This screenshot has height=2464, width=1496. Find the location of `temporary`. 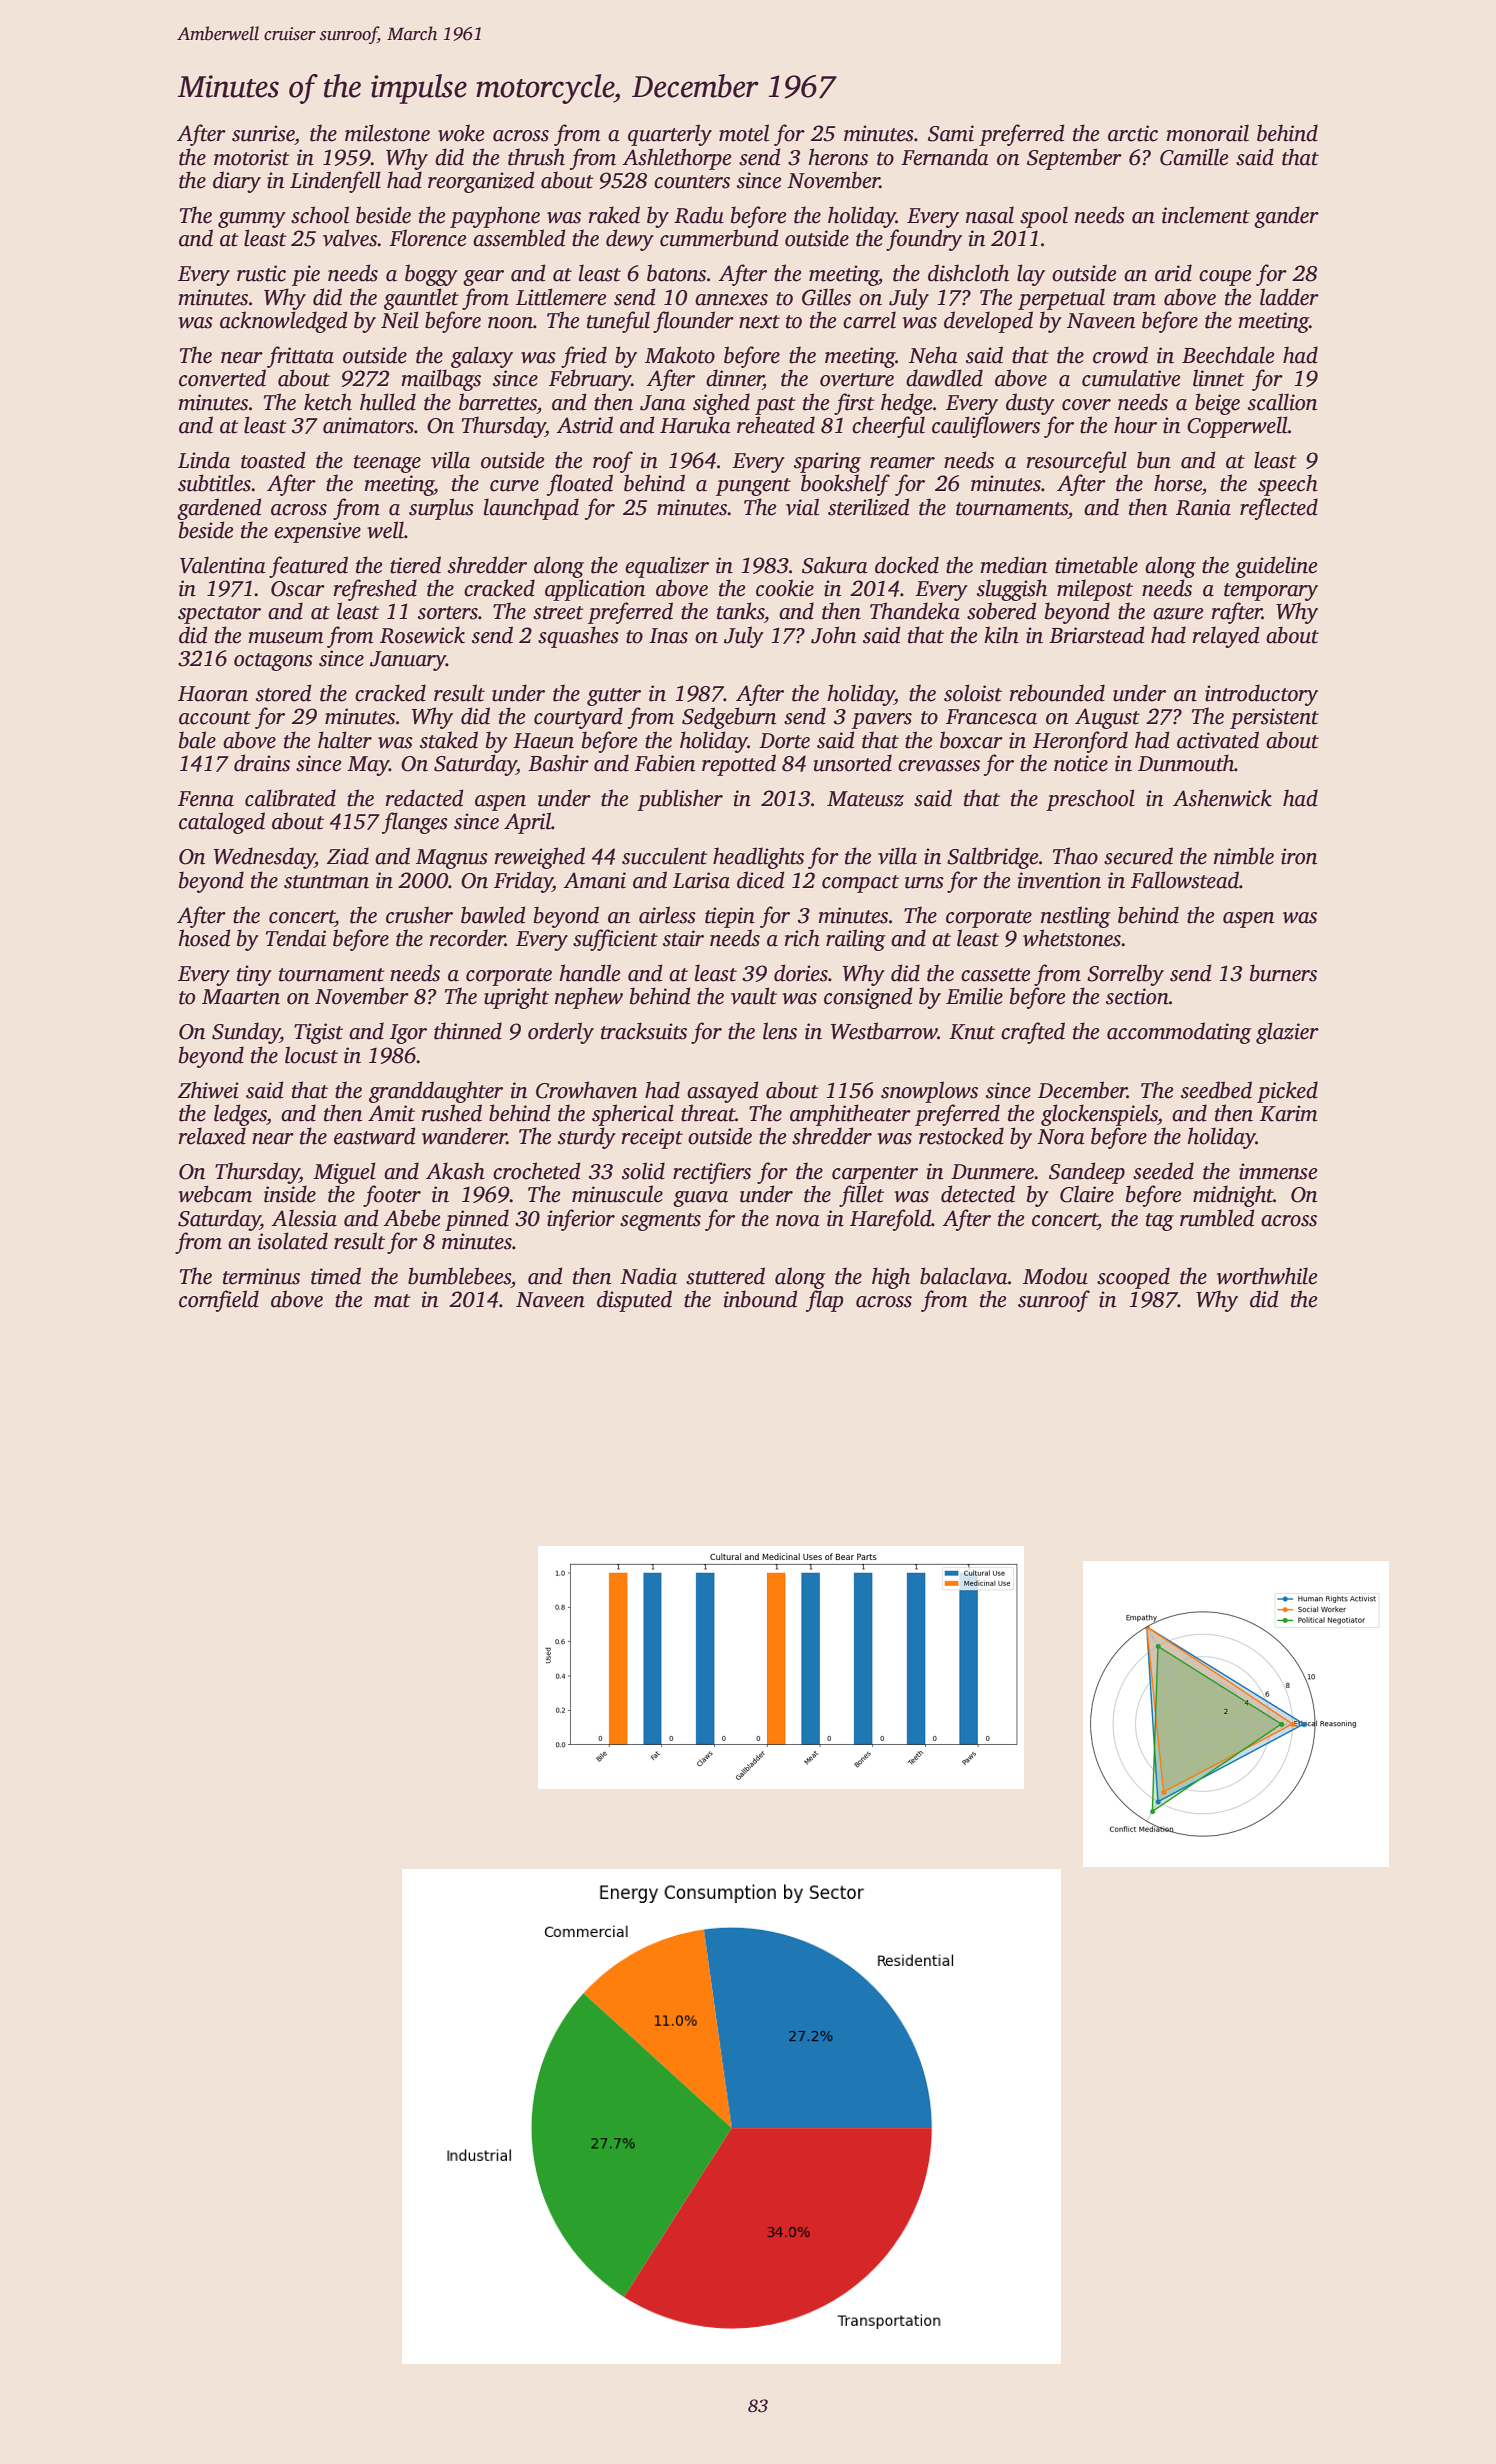

temporary is located at coordinates (1271, 592).
